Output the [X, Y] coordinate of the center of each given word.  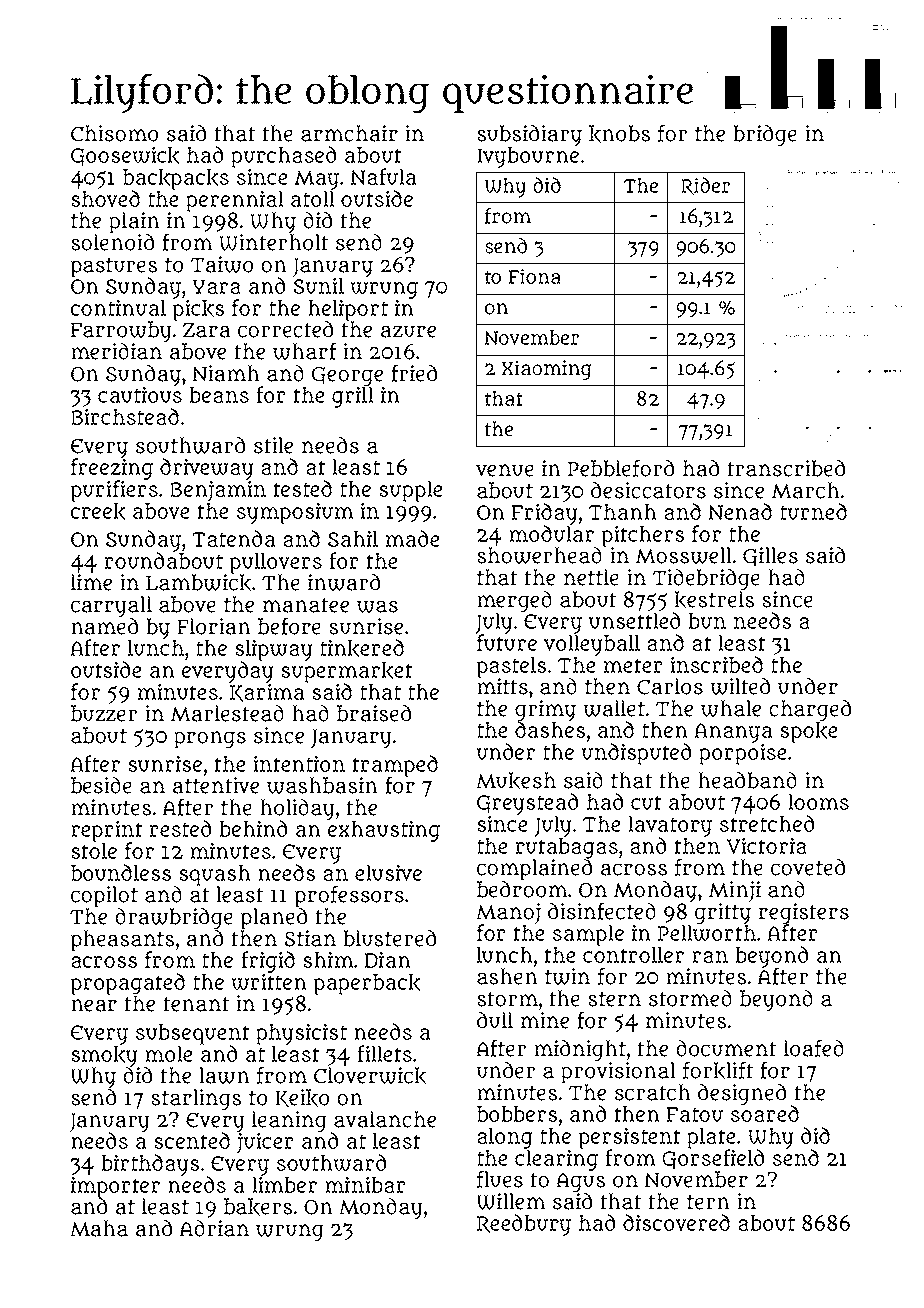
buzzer [104, 713]
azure [408, 332]
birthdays [150, 1165]
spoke [808, 732]
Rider [705, 186]
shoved [105, 198]
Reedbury [524, 1225]
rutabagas [567, 848]
